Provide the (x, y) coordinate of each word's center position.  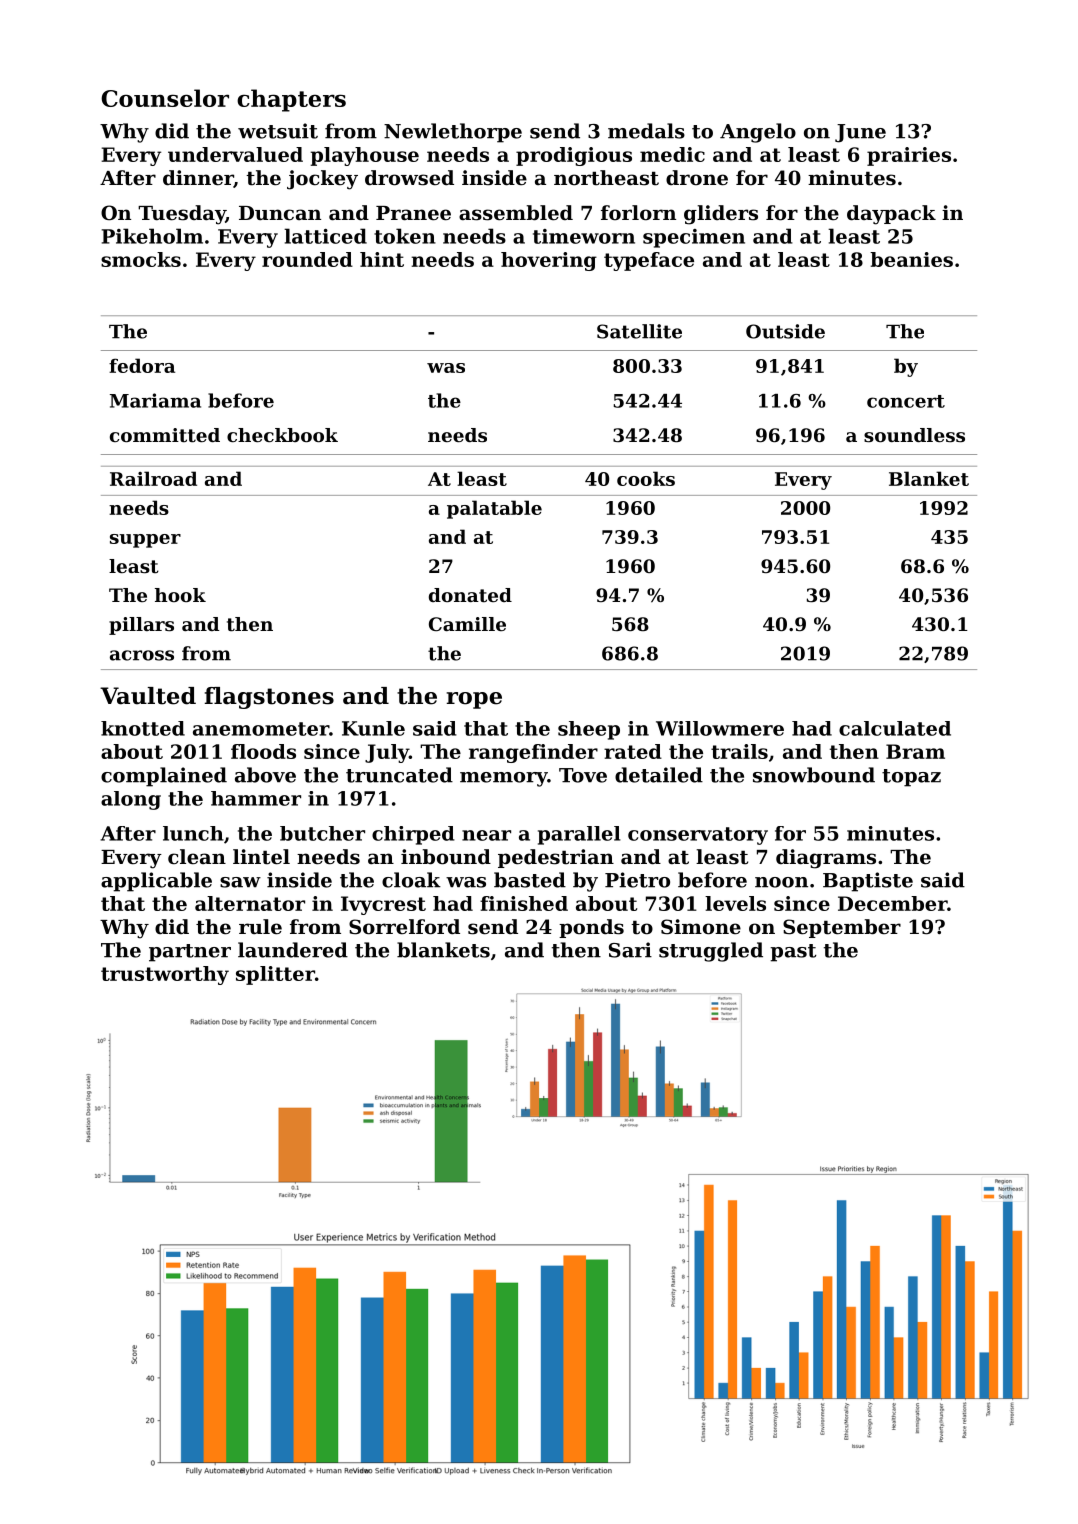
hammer (256, 798)
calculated (895, 728)
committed (165, 435)
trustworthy (165, 975)
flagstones (269, 698)
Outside (785, 331)
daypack (891, 215)
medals (646, 131)
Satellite (639, 331)
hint (382, 259)
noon (781, 882)
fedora (142, 365)
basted (530, 880)
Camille (467, 624)
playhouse (365, 156)
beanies (911, 259)
